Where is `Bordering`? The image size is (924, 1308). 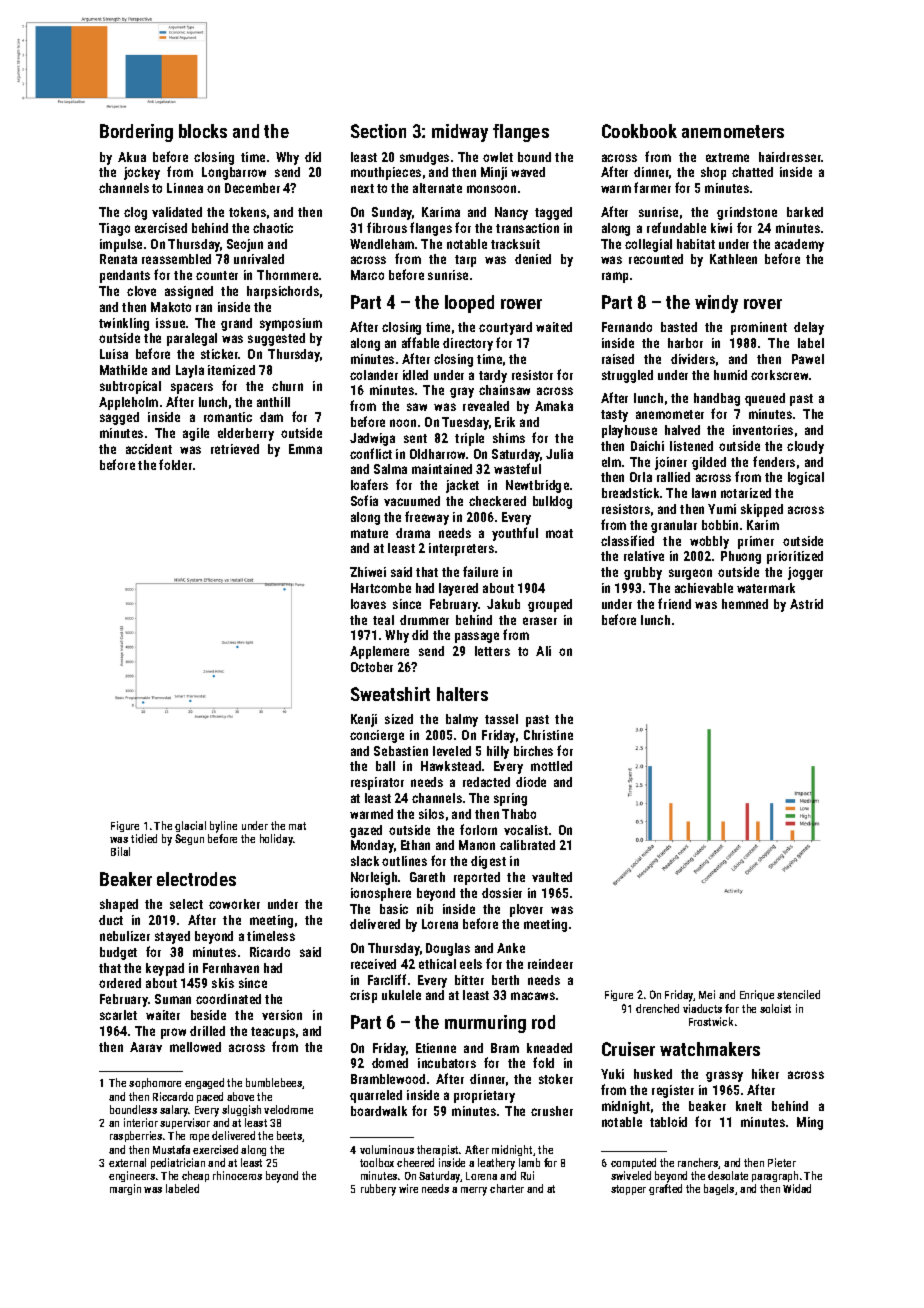 Bordering is located at coordinates (136, 133).
